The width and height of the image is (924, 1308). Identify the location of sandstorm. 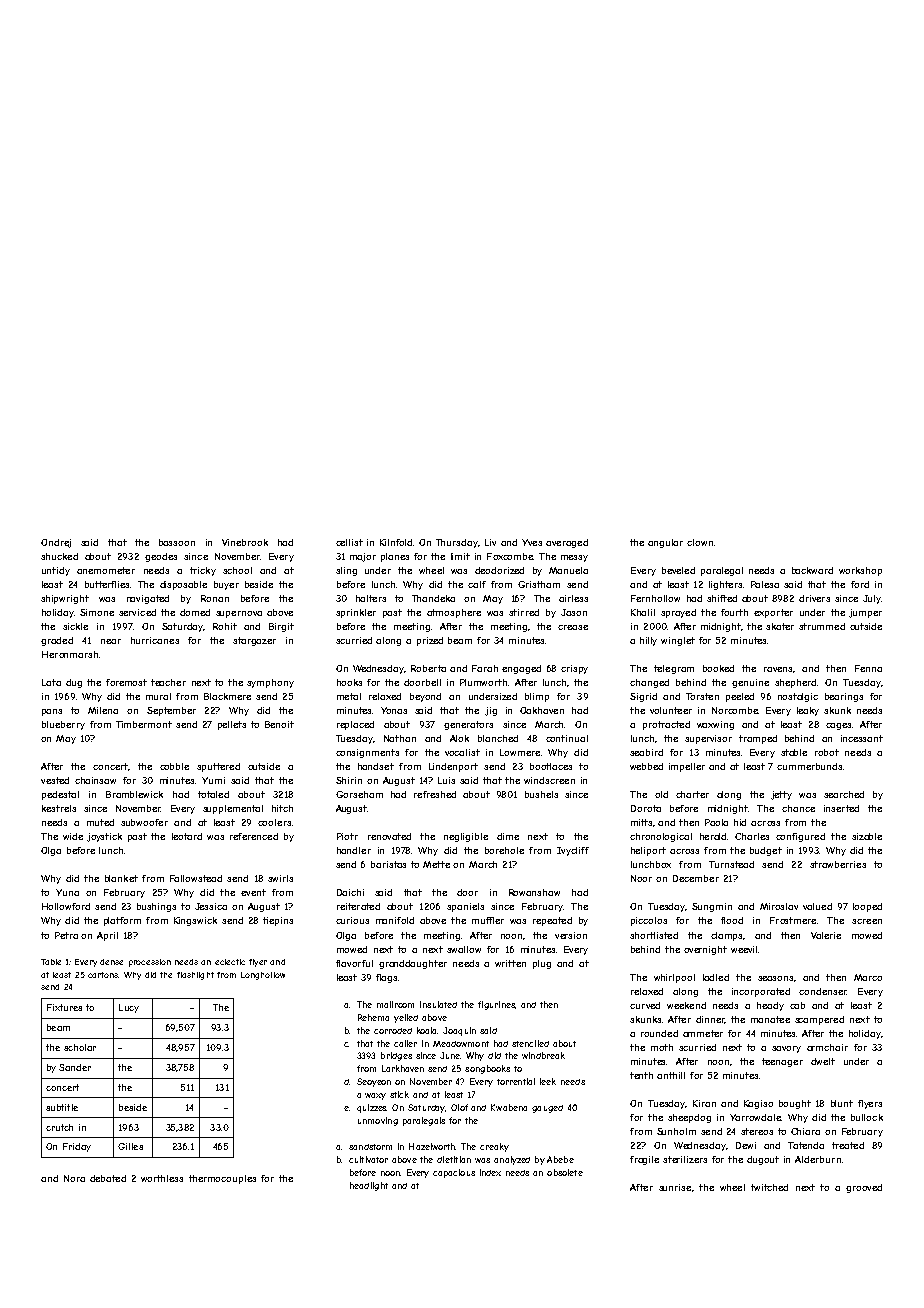
(370, 1147).
